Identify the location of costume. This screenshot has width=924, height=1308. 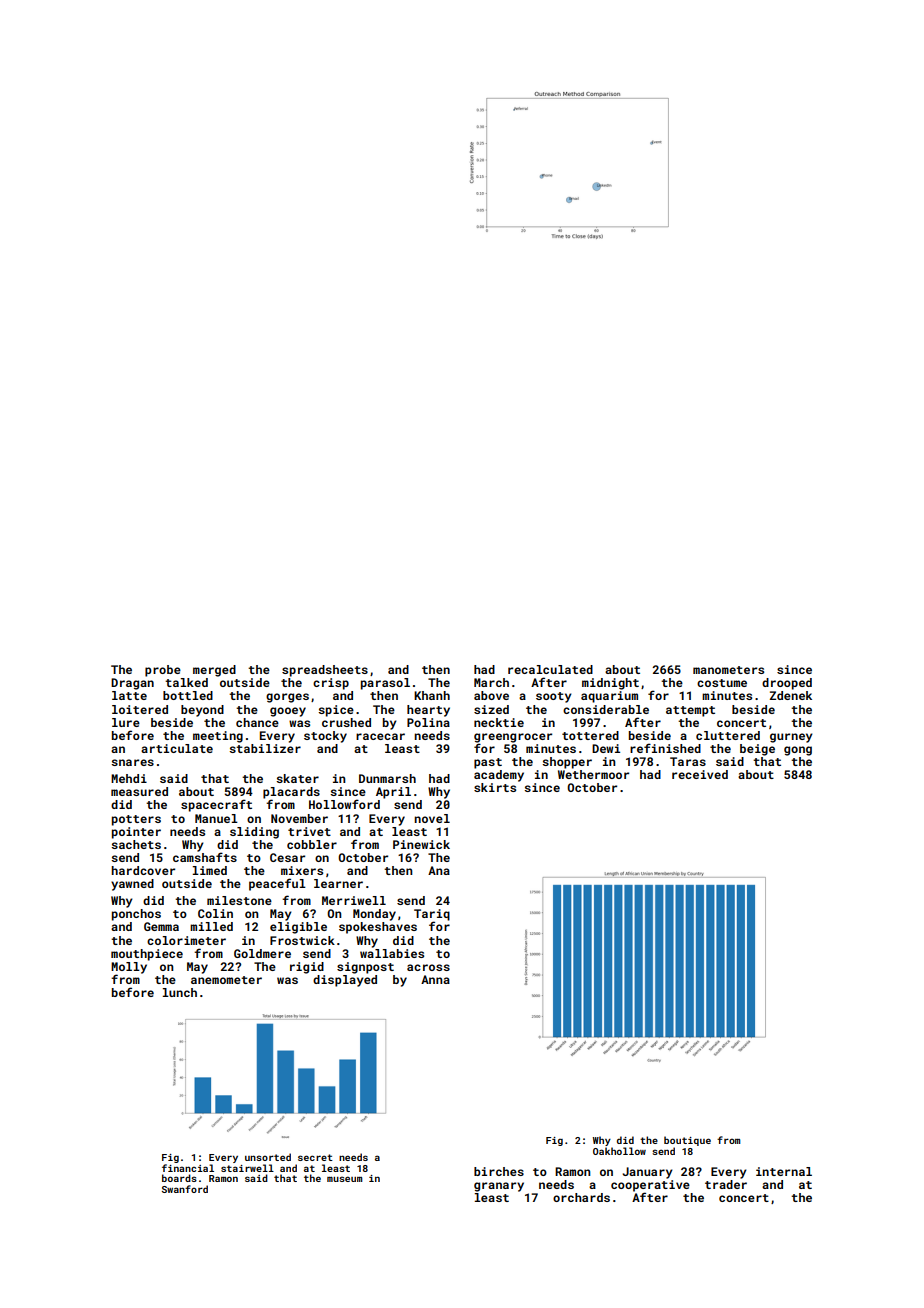
(722, 683).
